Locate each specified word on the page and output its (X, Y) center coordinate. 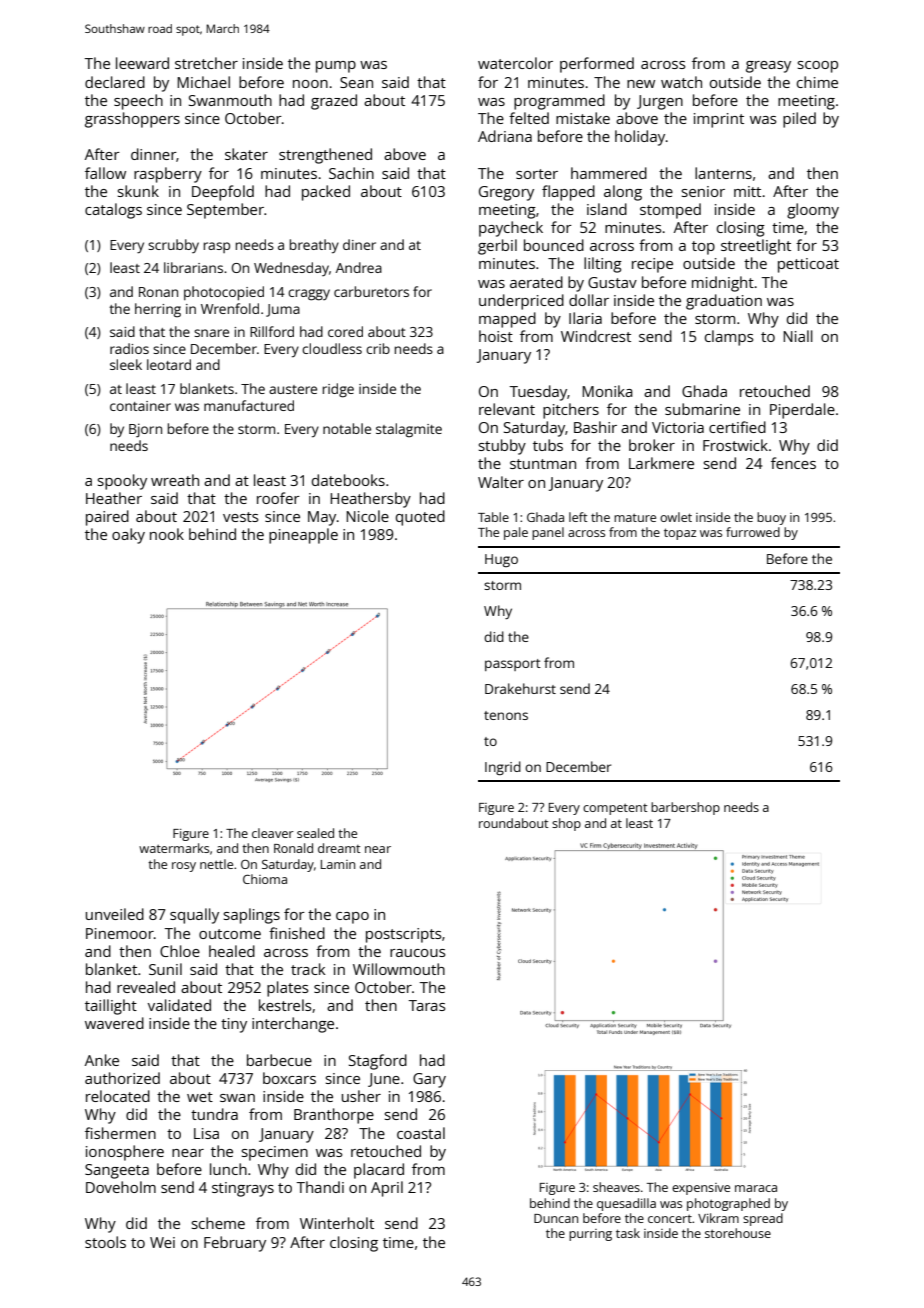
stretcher (206, 63)
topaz (680, 534)
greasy (768, 67)
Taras (426, 1005)
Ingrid (503, 768)
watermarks (174, 848)
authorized (122, 1078)
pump (336, 67)
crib (378, 348)
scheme (218, 1223)
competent (615, 809)
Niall (798, 336)
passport (513, 665)
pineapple (303, 536)
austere (293, 389)
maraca (756, 1188)
